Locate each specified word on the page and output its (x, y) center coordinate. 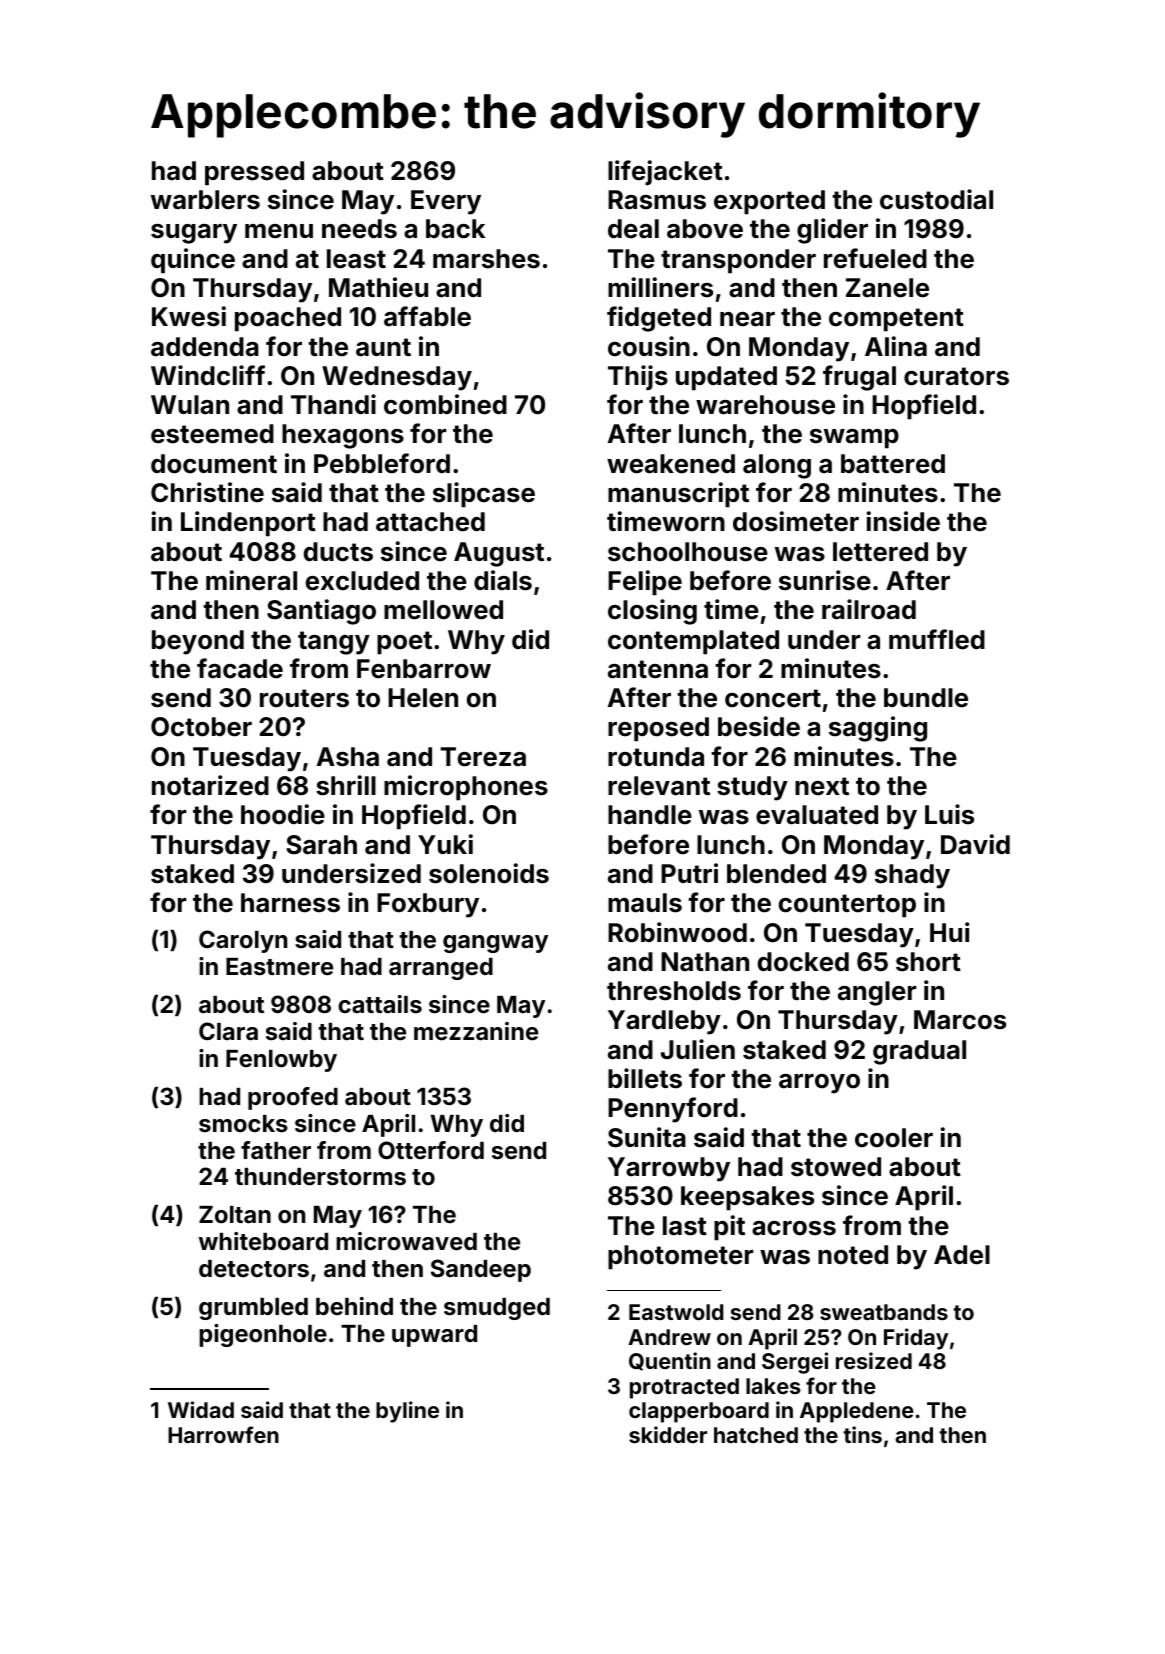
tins (862, 1434)
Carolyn (243, 941)
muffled (937, 639)
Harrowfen (223, 1434)
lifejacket (665, 172)
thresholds (674, 991)
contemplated (693, 642)
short (928, 962)
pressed (254, 173)
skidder (668, 1434)
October (201, 727)
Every (446, 202)
